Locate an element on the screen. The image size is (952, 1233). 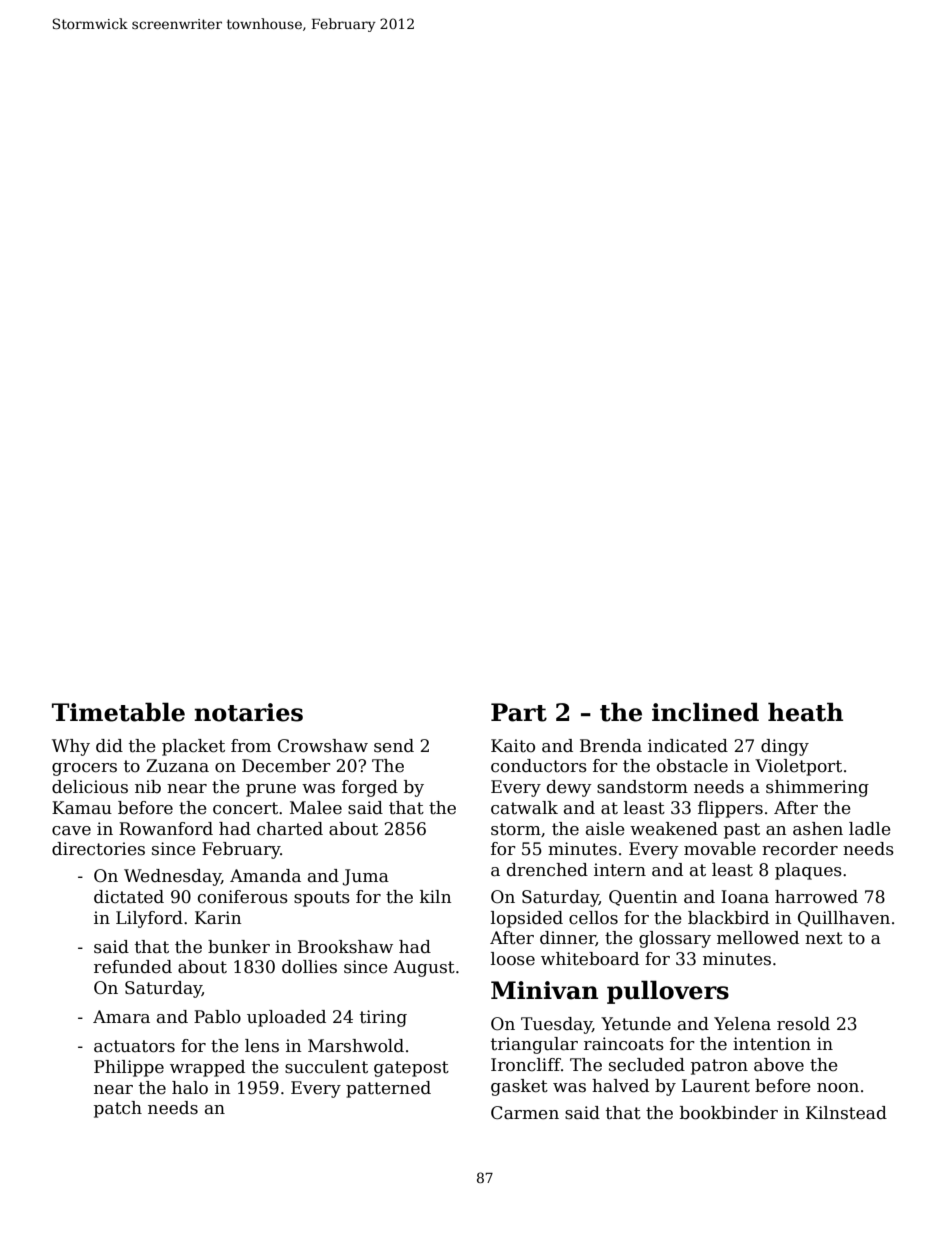
bunker is located at coordinates (239, 947).
